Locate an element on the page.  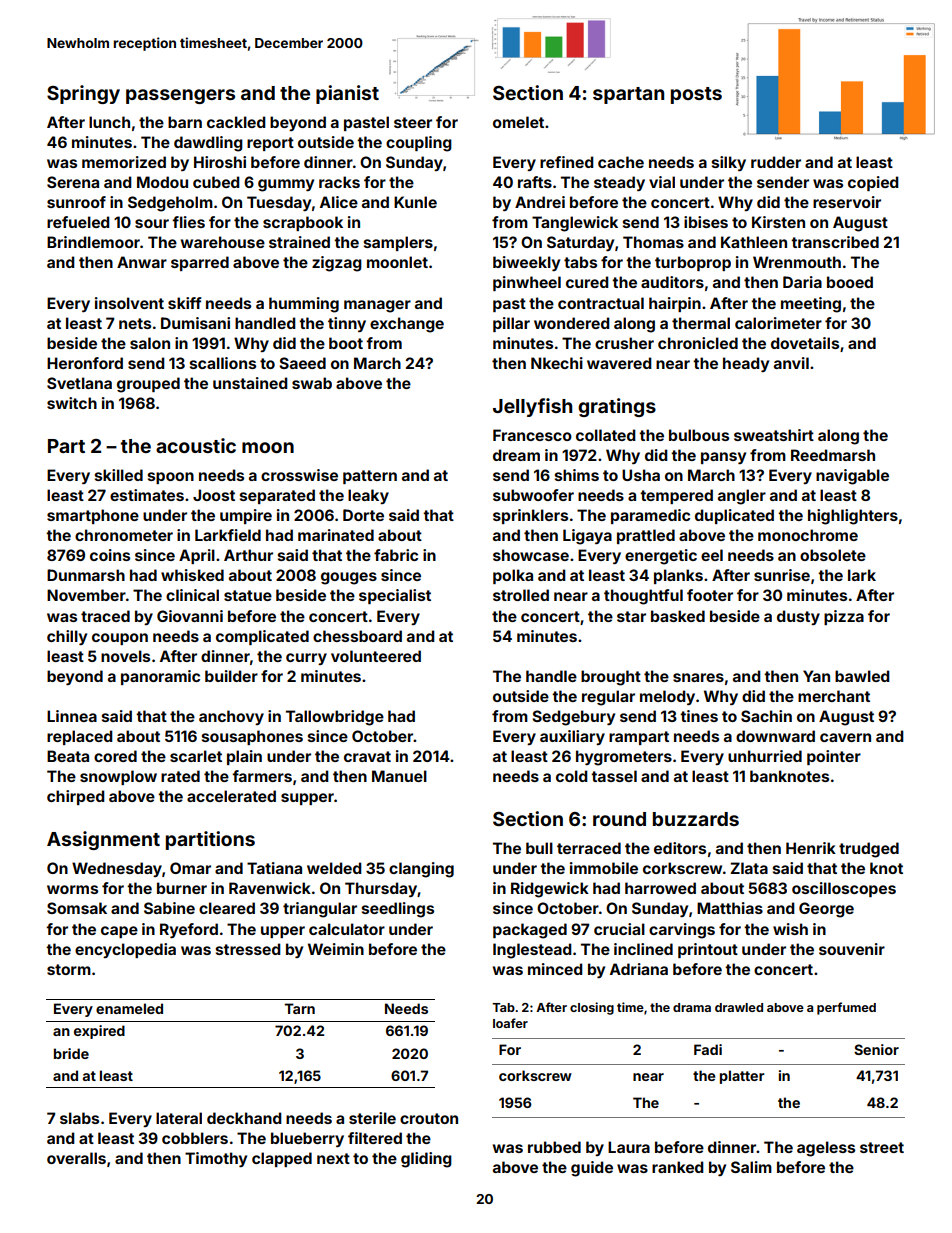
Joost is located at coordinates (214, 495).
